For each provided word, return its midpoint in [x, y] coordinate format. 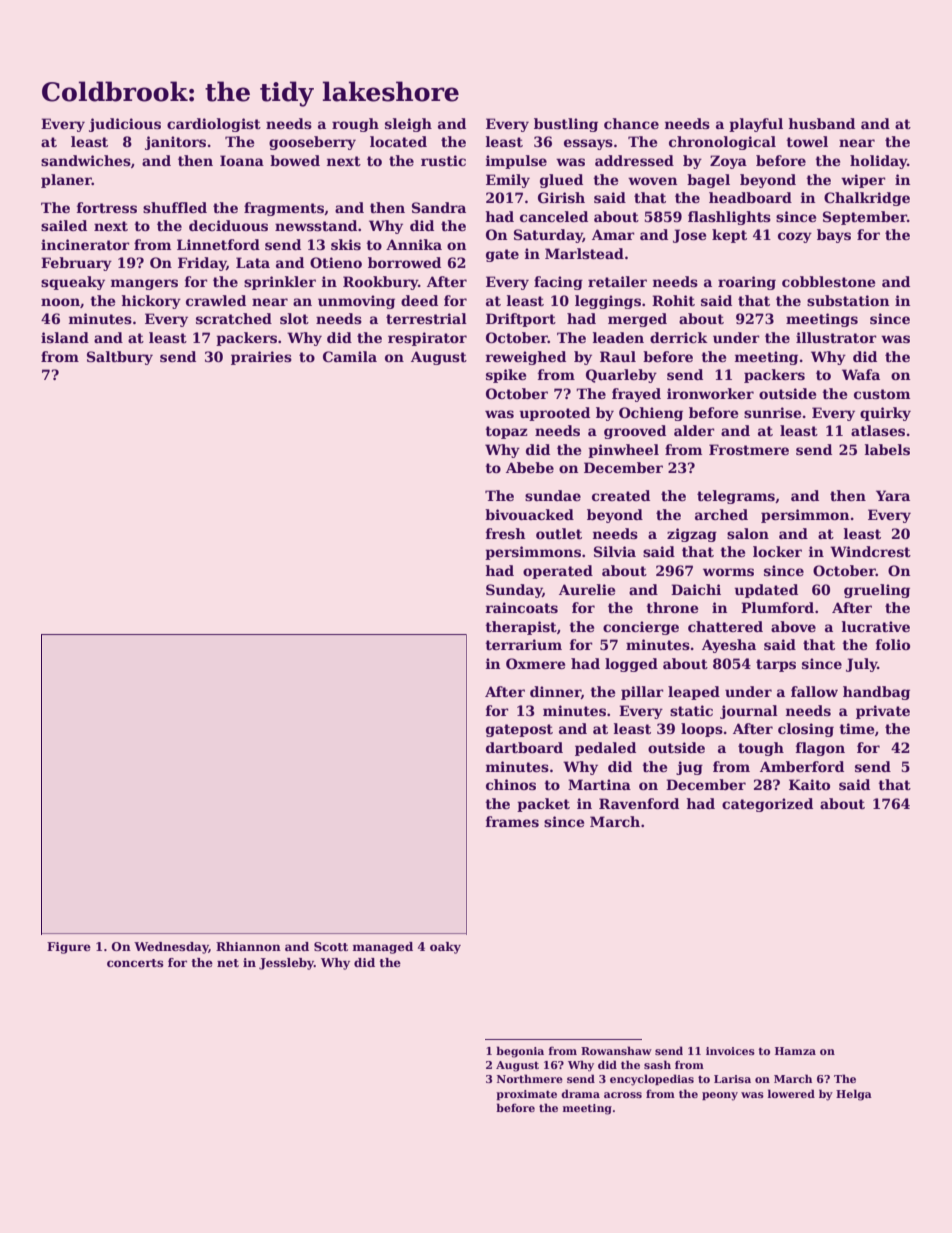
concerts [135, 963]
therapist [521, 628]
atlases [878, 430]
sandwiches [86, 160]
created [621, 495]
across [623, 1095]
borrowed [404, 262]
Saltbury [120, 358]
